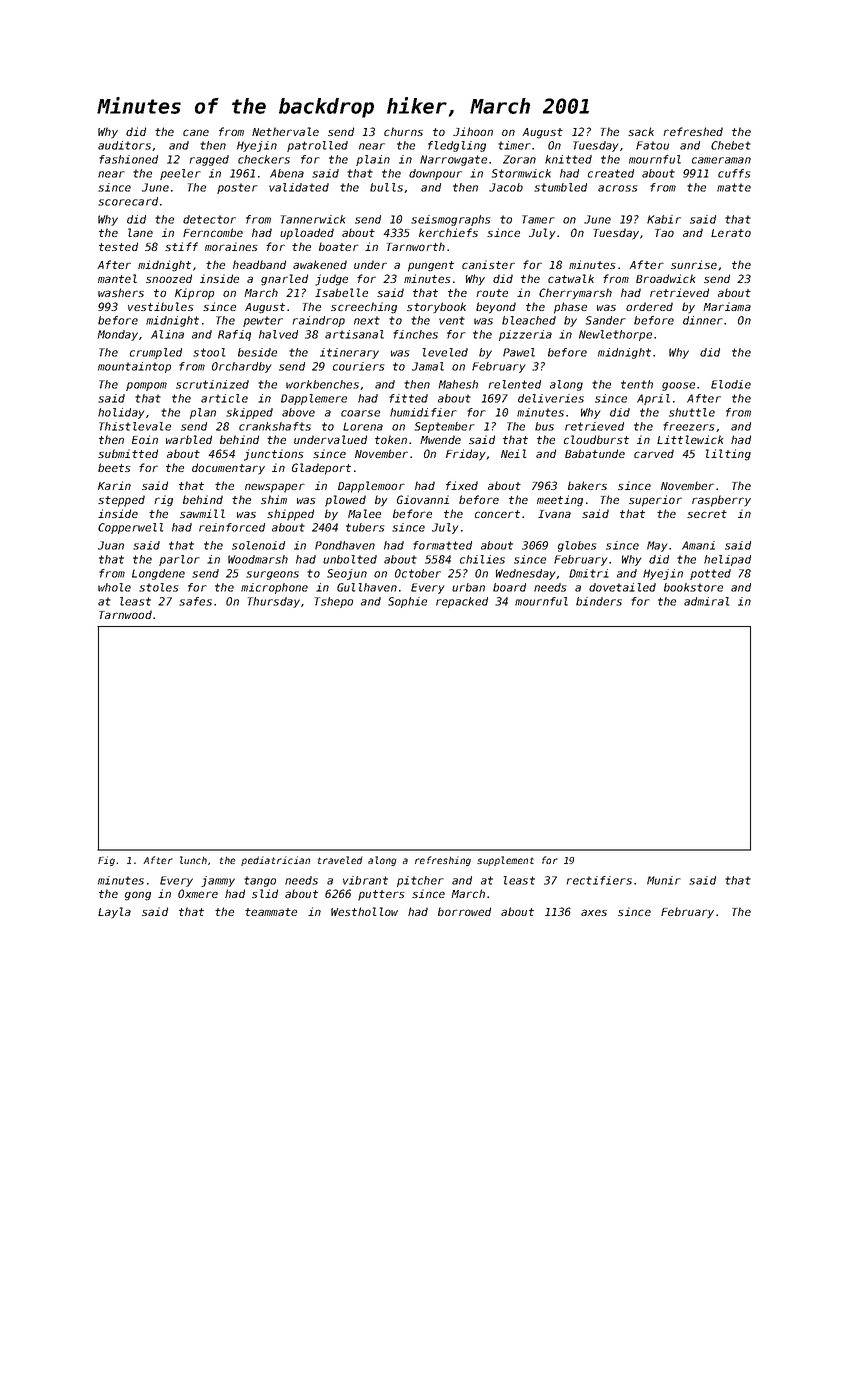  Describe the element at coordinates (544, 426) in the image. I see `bus` at that location.
